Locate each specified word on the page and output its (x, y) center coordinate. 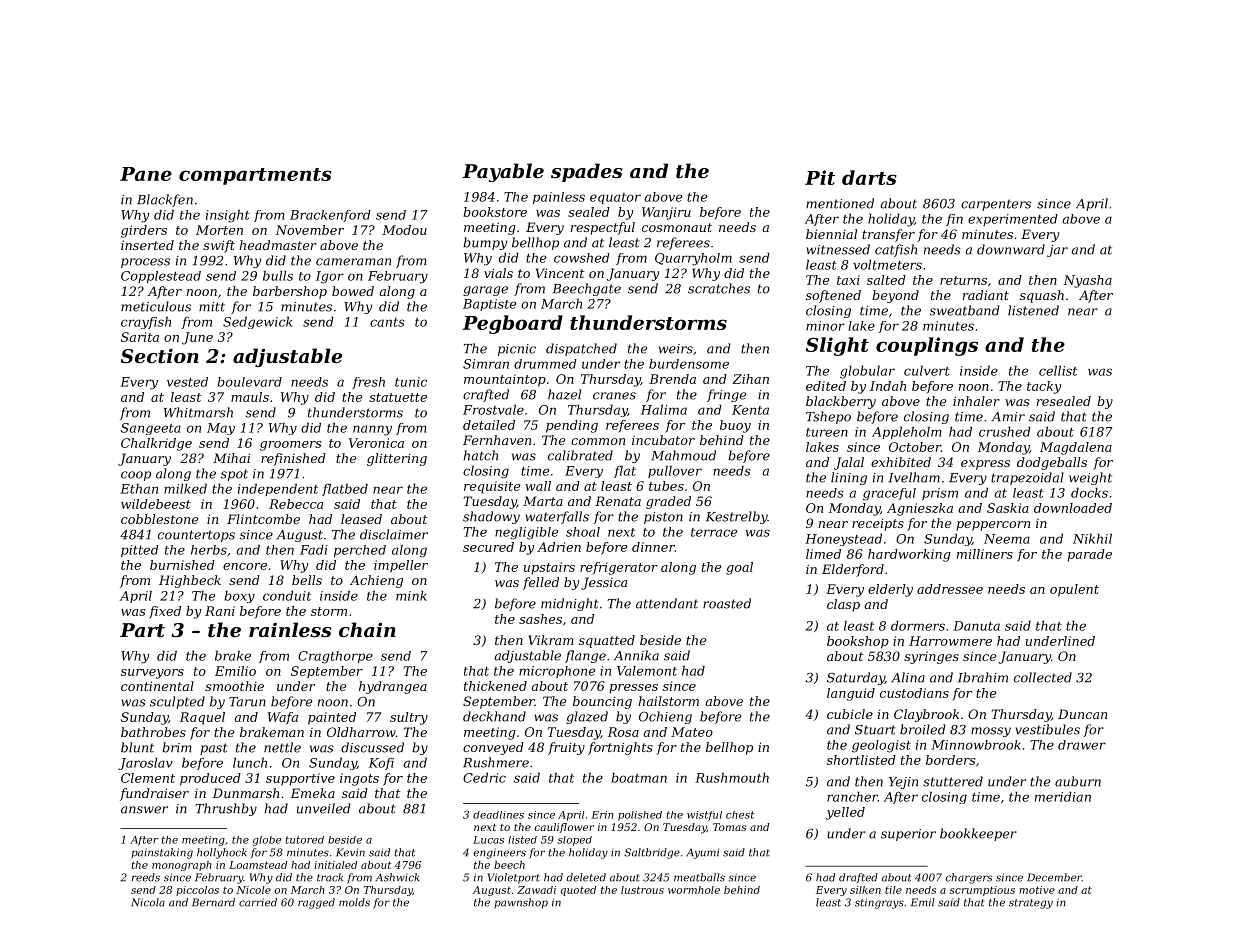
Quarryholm (693, 259)
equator (615, 198)
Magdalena (1076, 448)
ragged (316, 903)
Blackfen (165, 200)
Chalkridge (156, 444)
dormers (918, 625)
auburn (1078, 781)
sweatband (965, 310)
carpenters (996, 205)
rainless (290, 630)
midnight (570, 604)
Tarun (247, 702)
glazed (587, 717)
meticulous (156, 306)
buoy (735, 426)
